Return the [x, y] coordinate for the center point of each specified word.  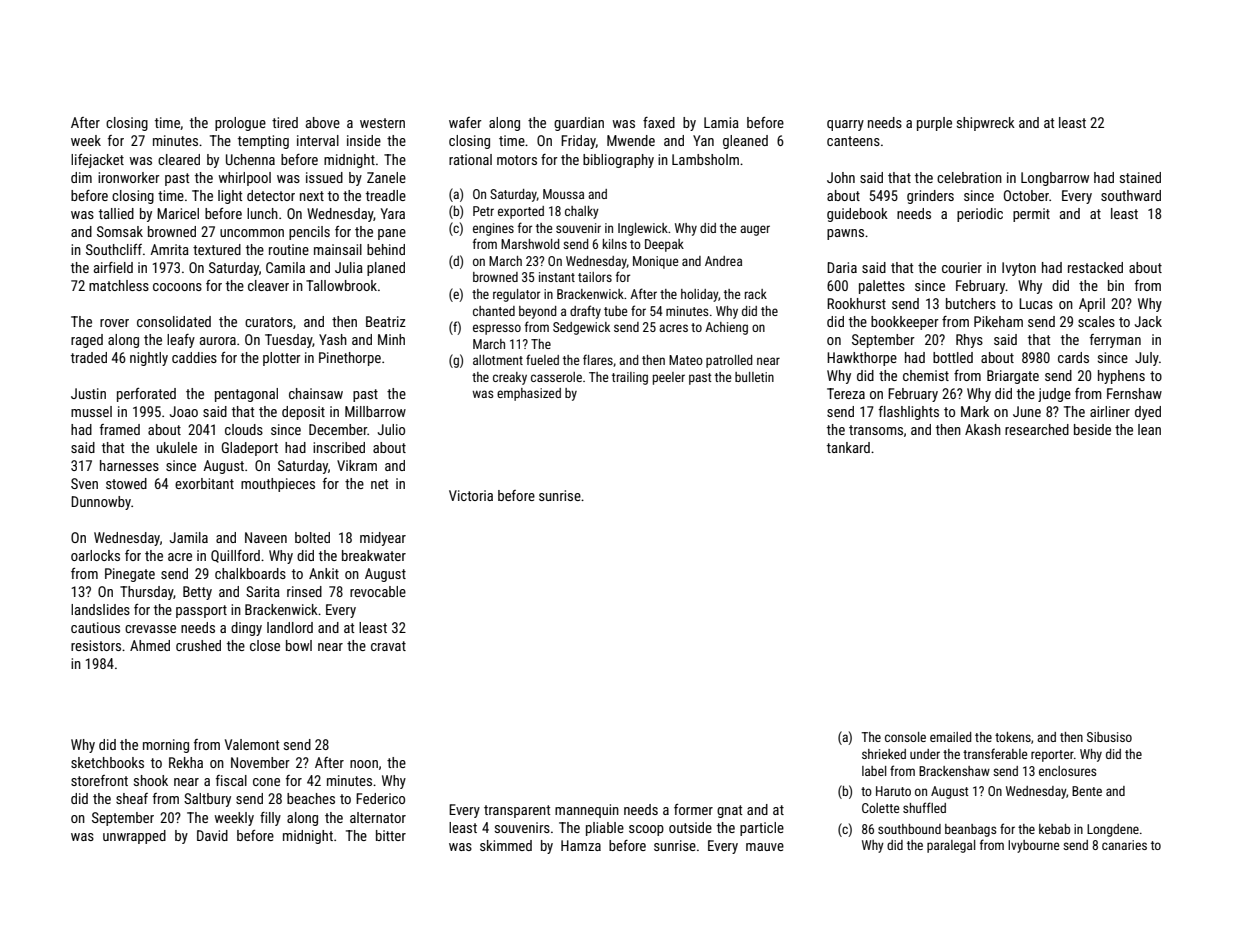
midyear [383, 539]
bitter [391, 835]
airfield [113, 267]
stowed [126, 483]
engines [493, 229]
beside [1092, 429]
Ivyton [1019, 269]
